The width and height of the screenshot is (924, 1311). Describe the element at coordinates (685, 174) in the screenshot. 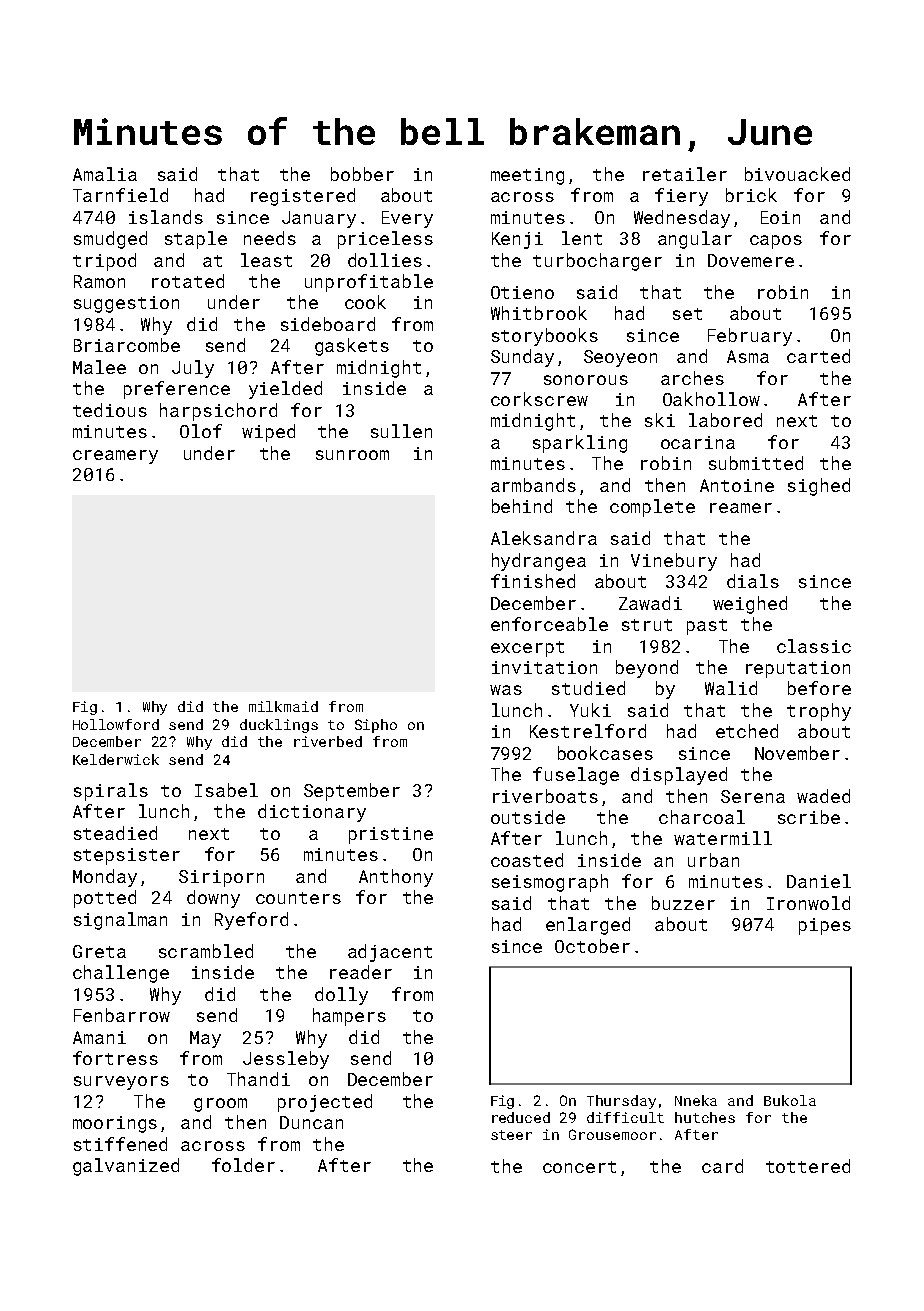

I see `retailer` at that location.
